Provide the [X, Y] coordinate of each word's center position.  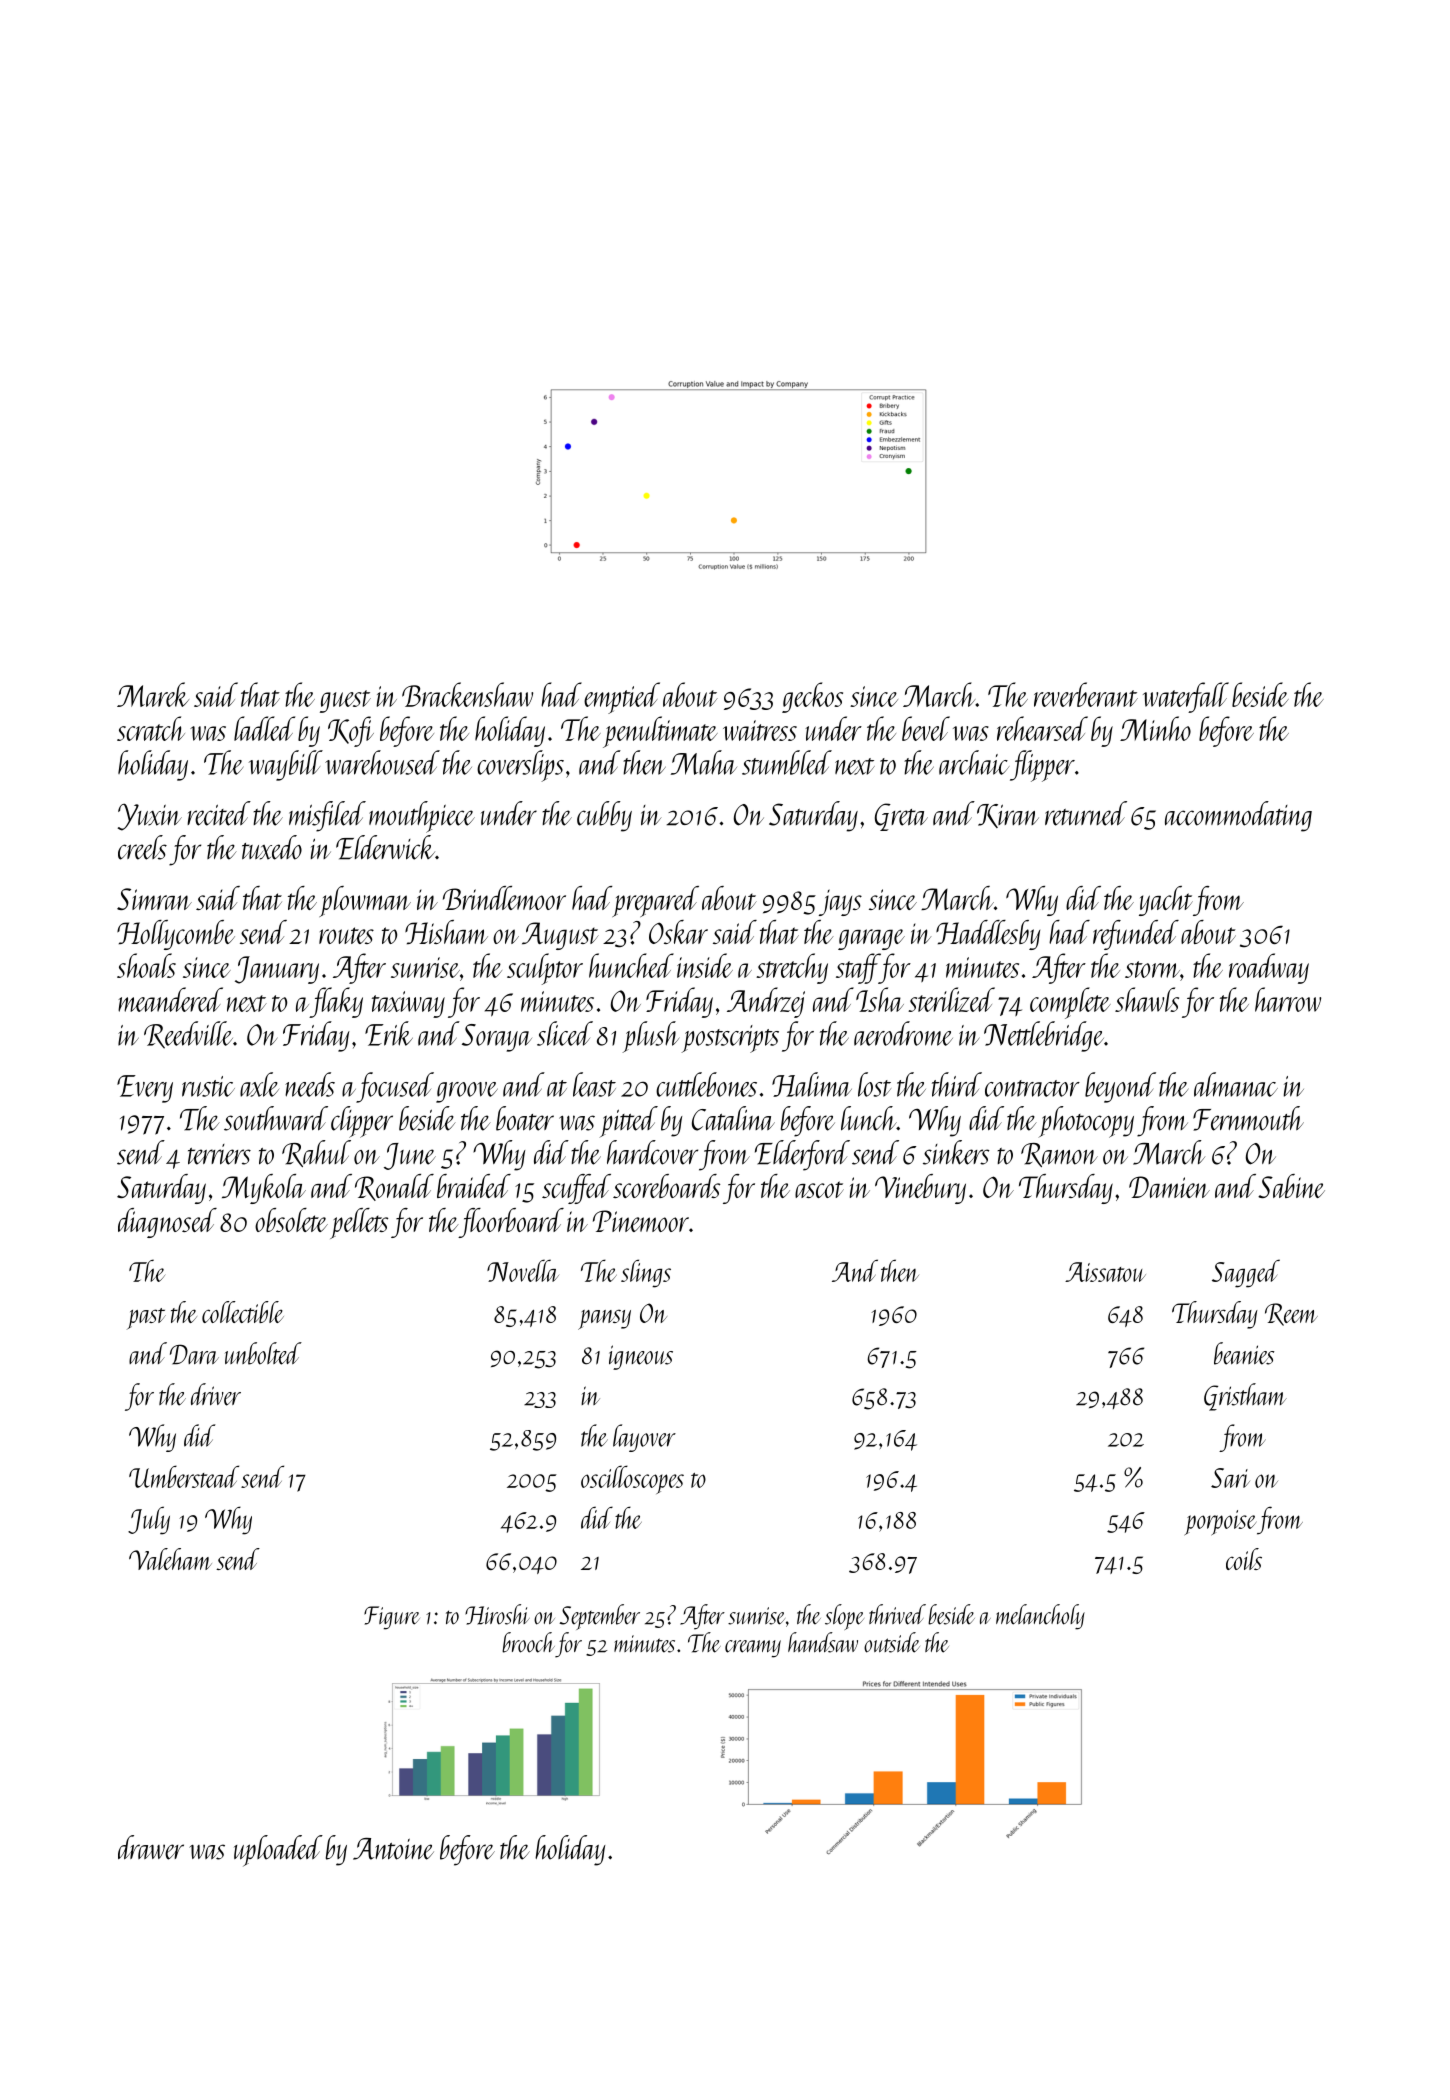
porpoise [1220, 1523]
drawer [151, 1847]
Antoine [393, 1849]
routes [346, 935]
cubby [604, 816]
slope [844, 1617]
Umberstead [184, 1476]
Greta [901, 817]
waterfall [1186, 697]
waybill [286, 765]
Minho [1155, 728]
